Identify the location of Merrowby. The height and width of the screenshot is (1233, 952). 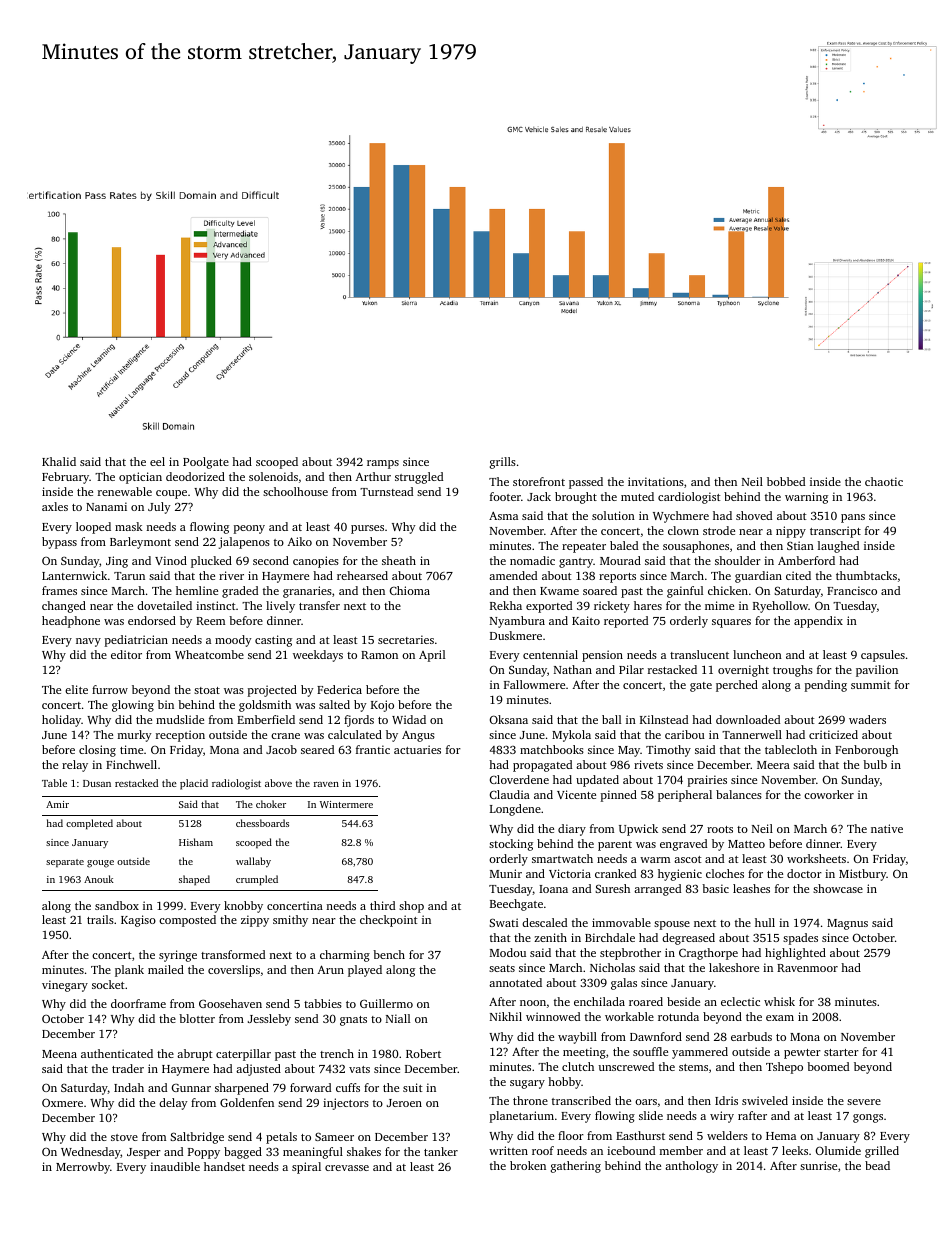
(83, 1168).
